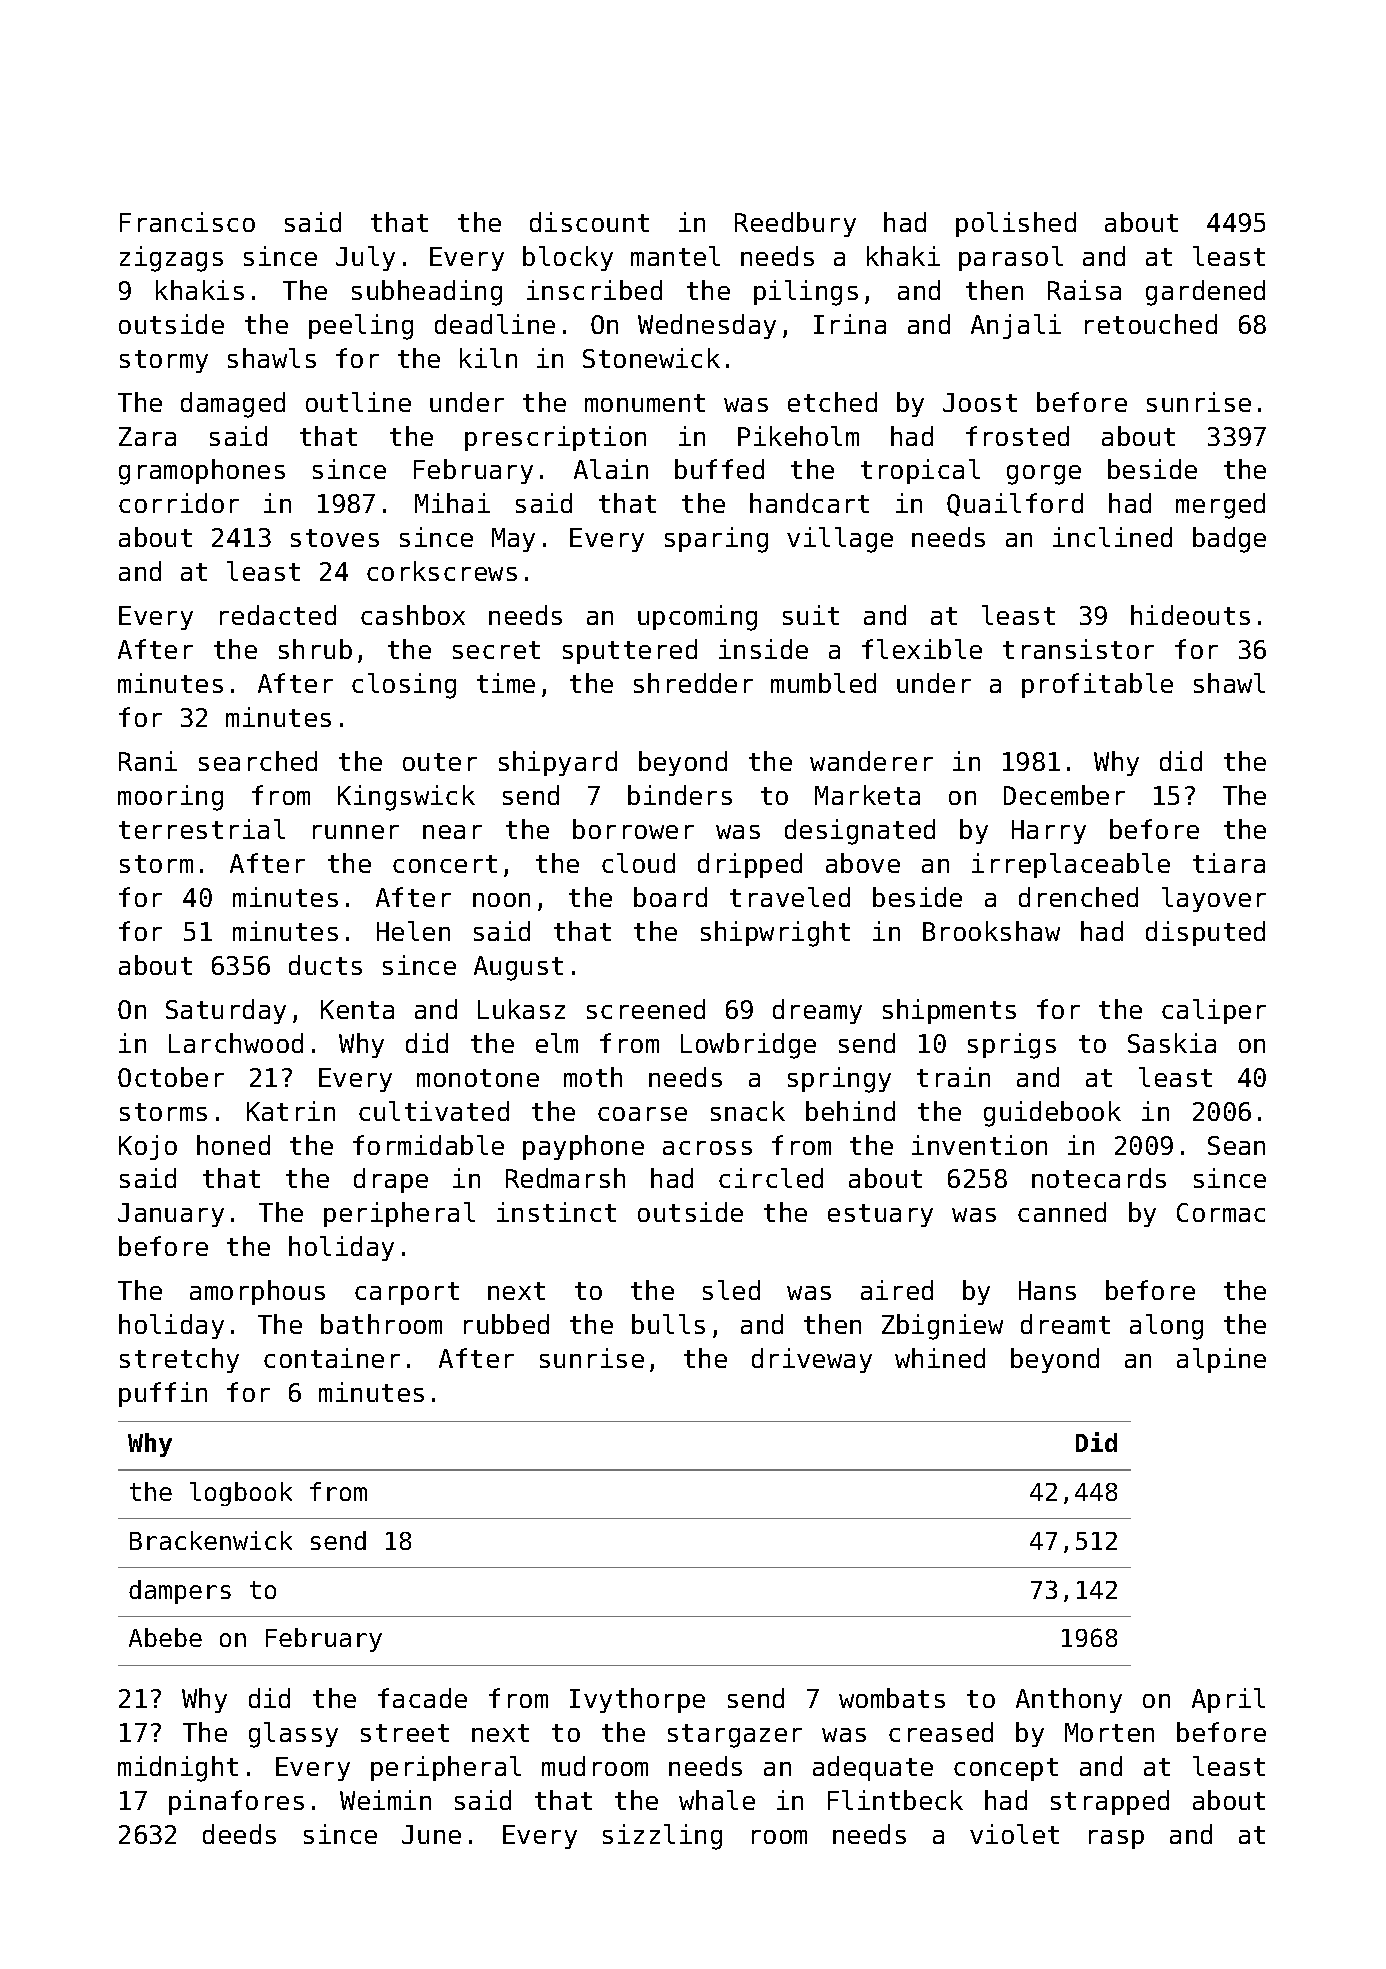 This screenshot has height=1969, width=1386. I want to click on kiln, so click(488, 358).
